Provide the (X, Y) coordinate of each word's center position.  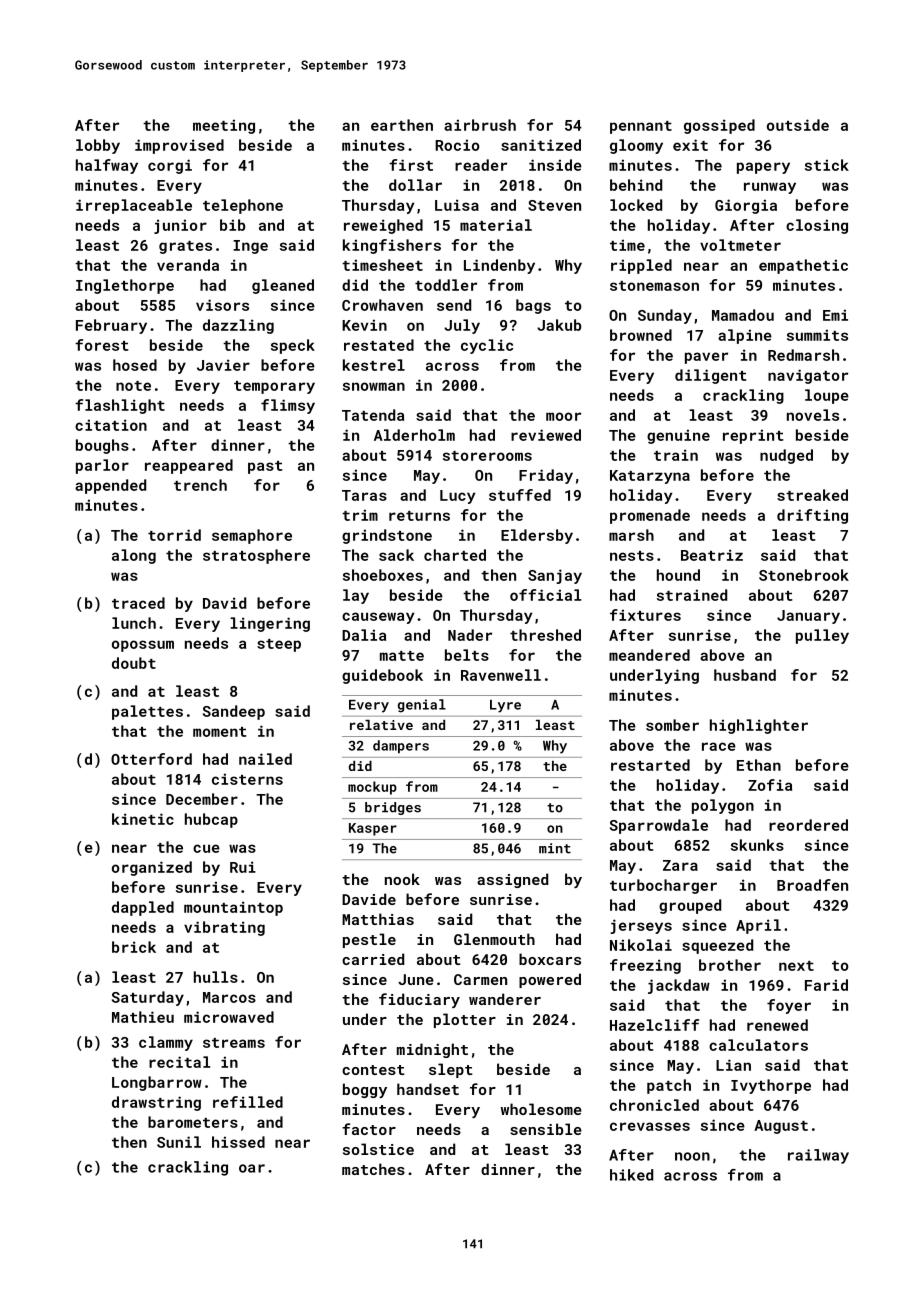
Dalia (364, 635)
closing (817, 226)
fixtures (645, 615)
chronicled (654, 1105)
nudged (786, 456)
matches (373, 1169)
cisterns (247, 779)
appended (110, 486)
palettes (147, 712)
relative (381, 725)
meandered (649, 655)
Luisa (457, 205)
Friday (546, 476)
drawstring (156, 1103)
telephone (243, 206)
